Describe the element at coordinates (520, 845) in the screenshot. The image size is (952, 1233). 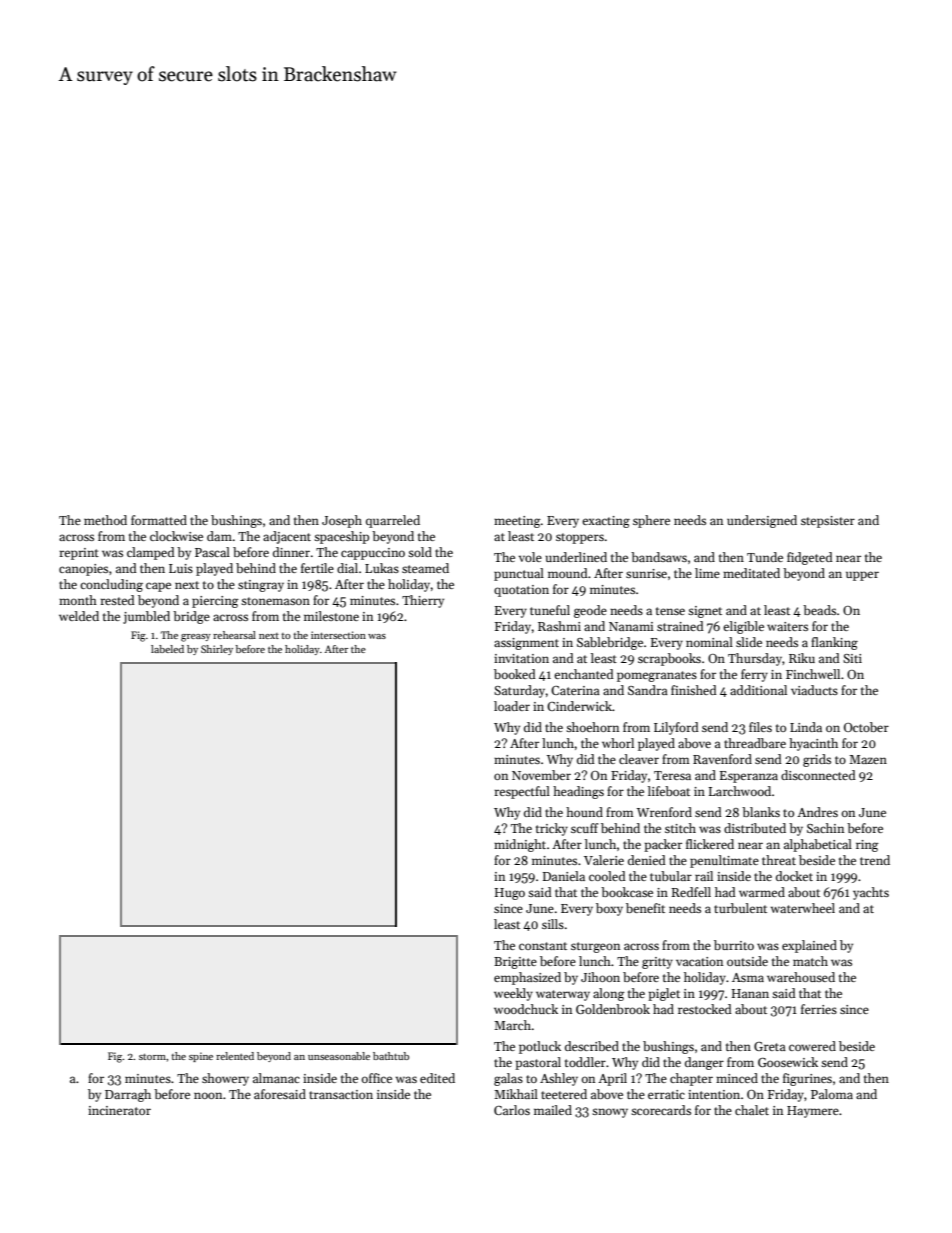
I see `midnight` at that location.
